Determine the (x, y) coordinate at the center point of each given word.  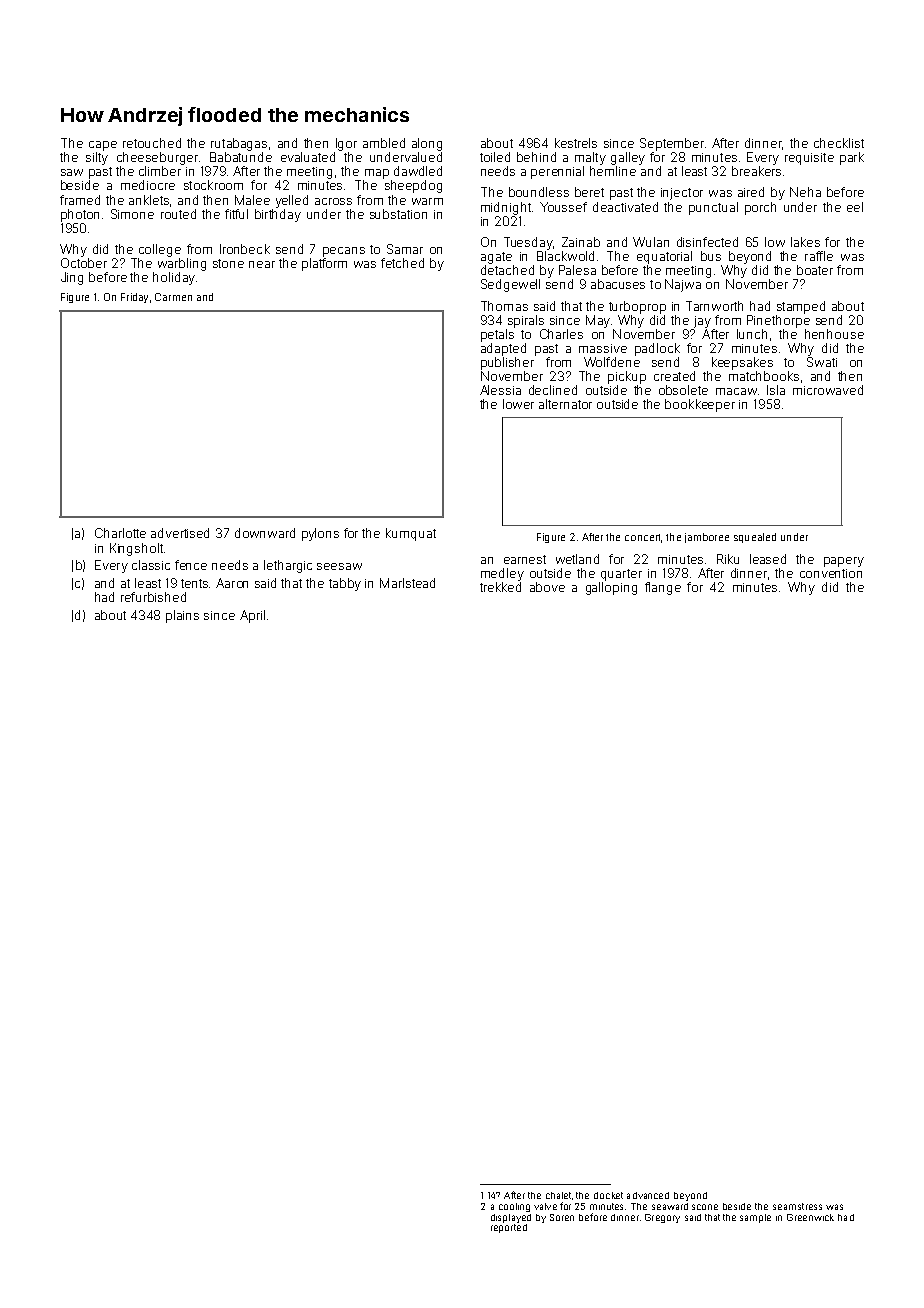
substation (398, 214)
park (852, 158)
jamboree (707, 538)
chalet (558, 1195)
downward (265, 533)
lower (518, 404)
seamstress (797, 1206)
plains (182, 616)
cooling (514, 1207)
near (262, 264)
